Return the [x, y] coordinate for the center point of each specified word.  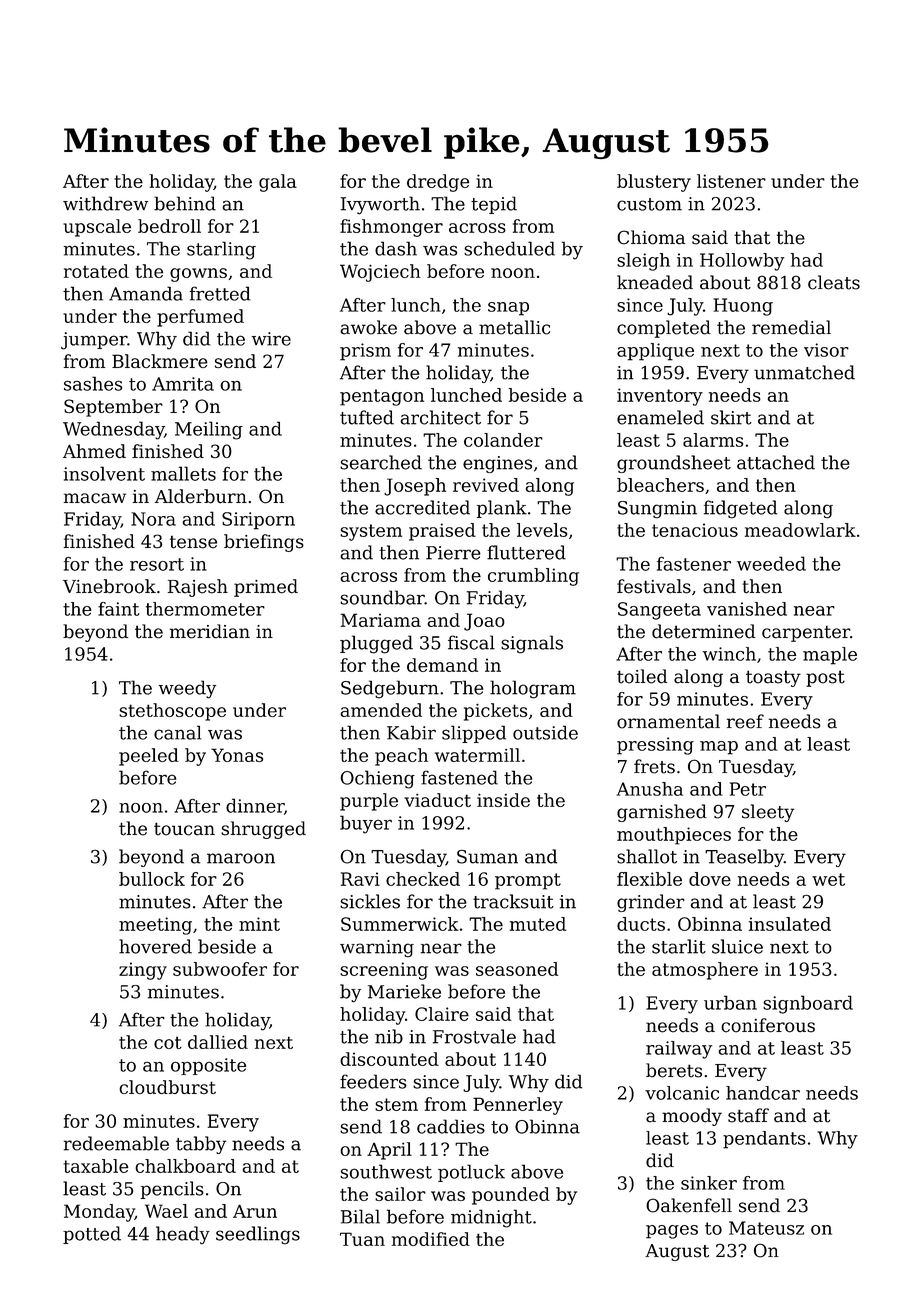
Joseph [415, 487]
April [389, 1151]
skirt [731, 417]
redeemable [116, 1143]
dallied [218, 1042]
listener [731, 181]
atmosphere [705, 971]
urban [730, 1002]
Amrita [183, 384]
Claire [442, 1014]
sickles [370, 901]
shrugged [263, 830]
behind [185, 203]
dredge [438, 183]
